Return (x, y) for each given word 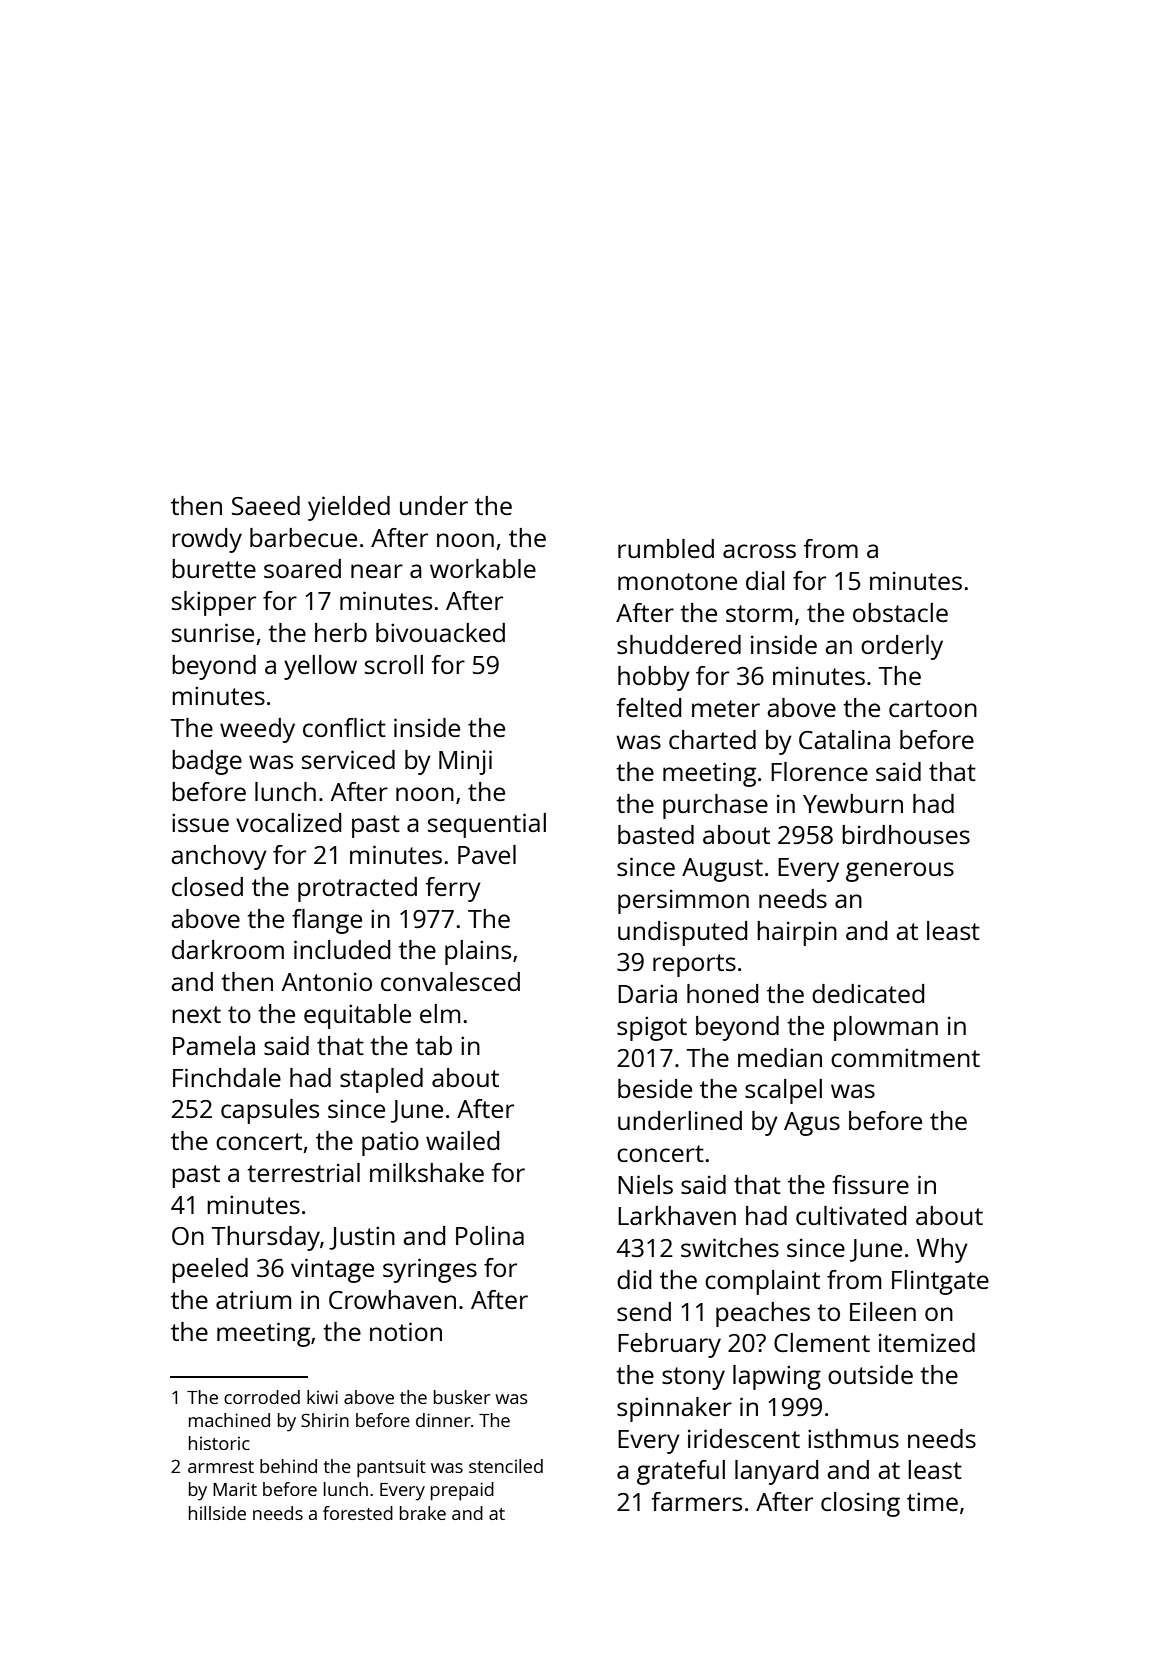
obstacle (900, 612)
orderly (902, 647)
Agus (812, 1124)
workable (483, 568)
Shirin (325, 1420)
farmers (696, 1501)
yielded (349, 508)
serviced (348, 759)
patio (390, 1143)
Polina (490, 1235)
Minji (465, 762)
